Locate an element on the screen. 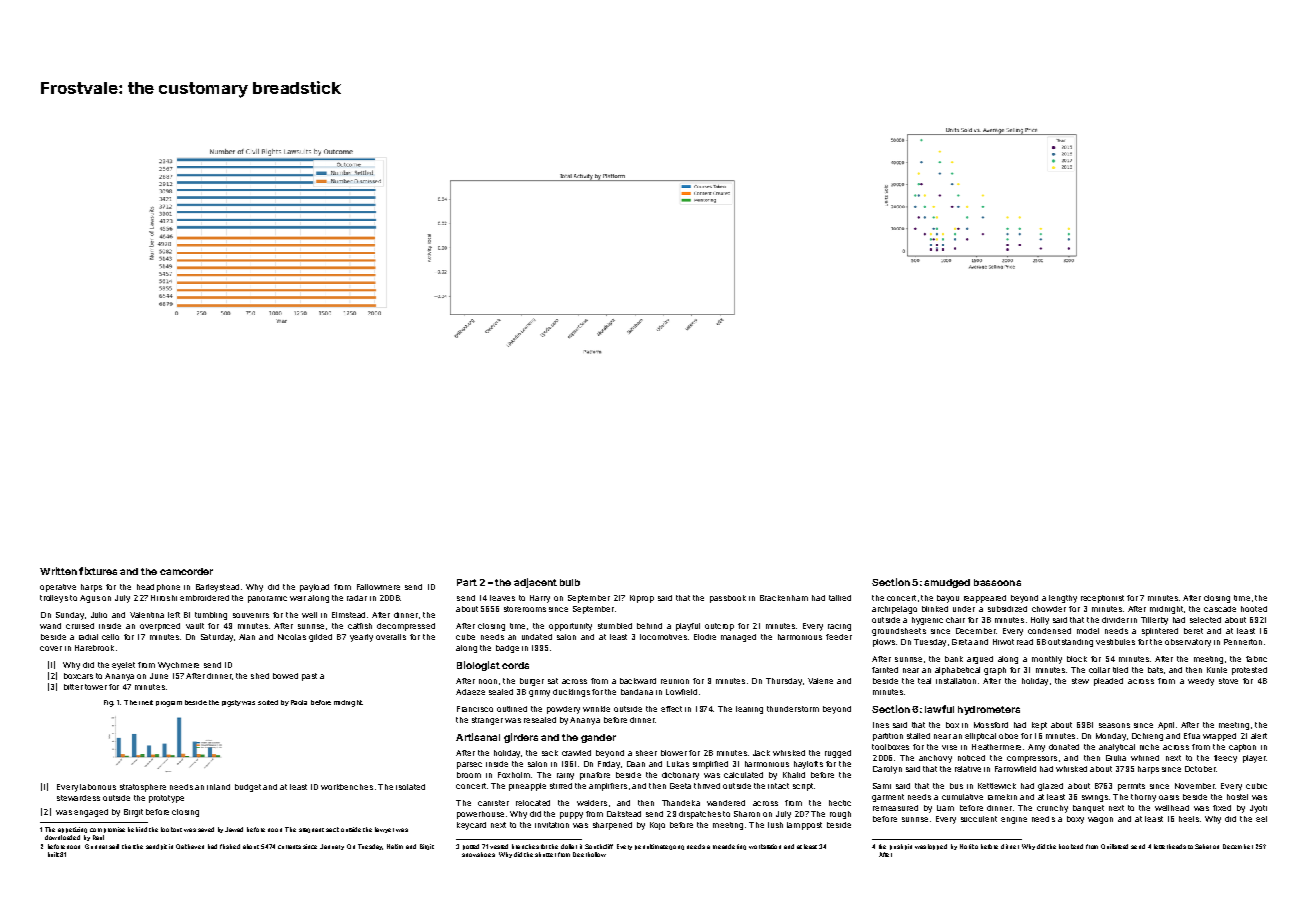 This screenshot has width=1308, height=924. bassoons is located at coordinates (997, 582).
